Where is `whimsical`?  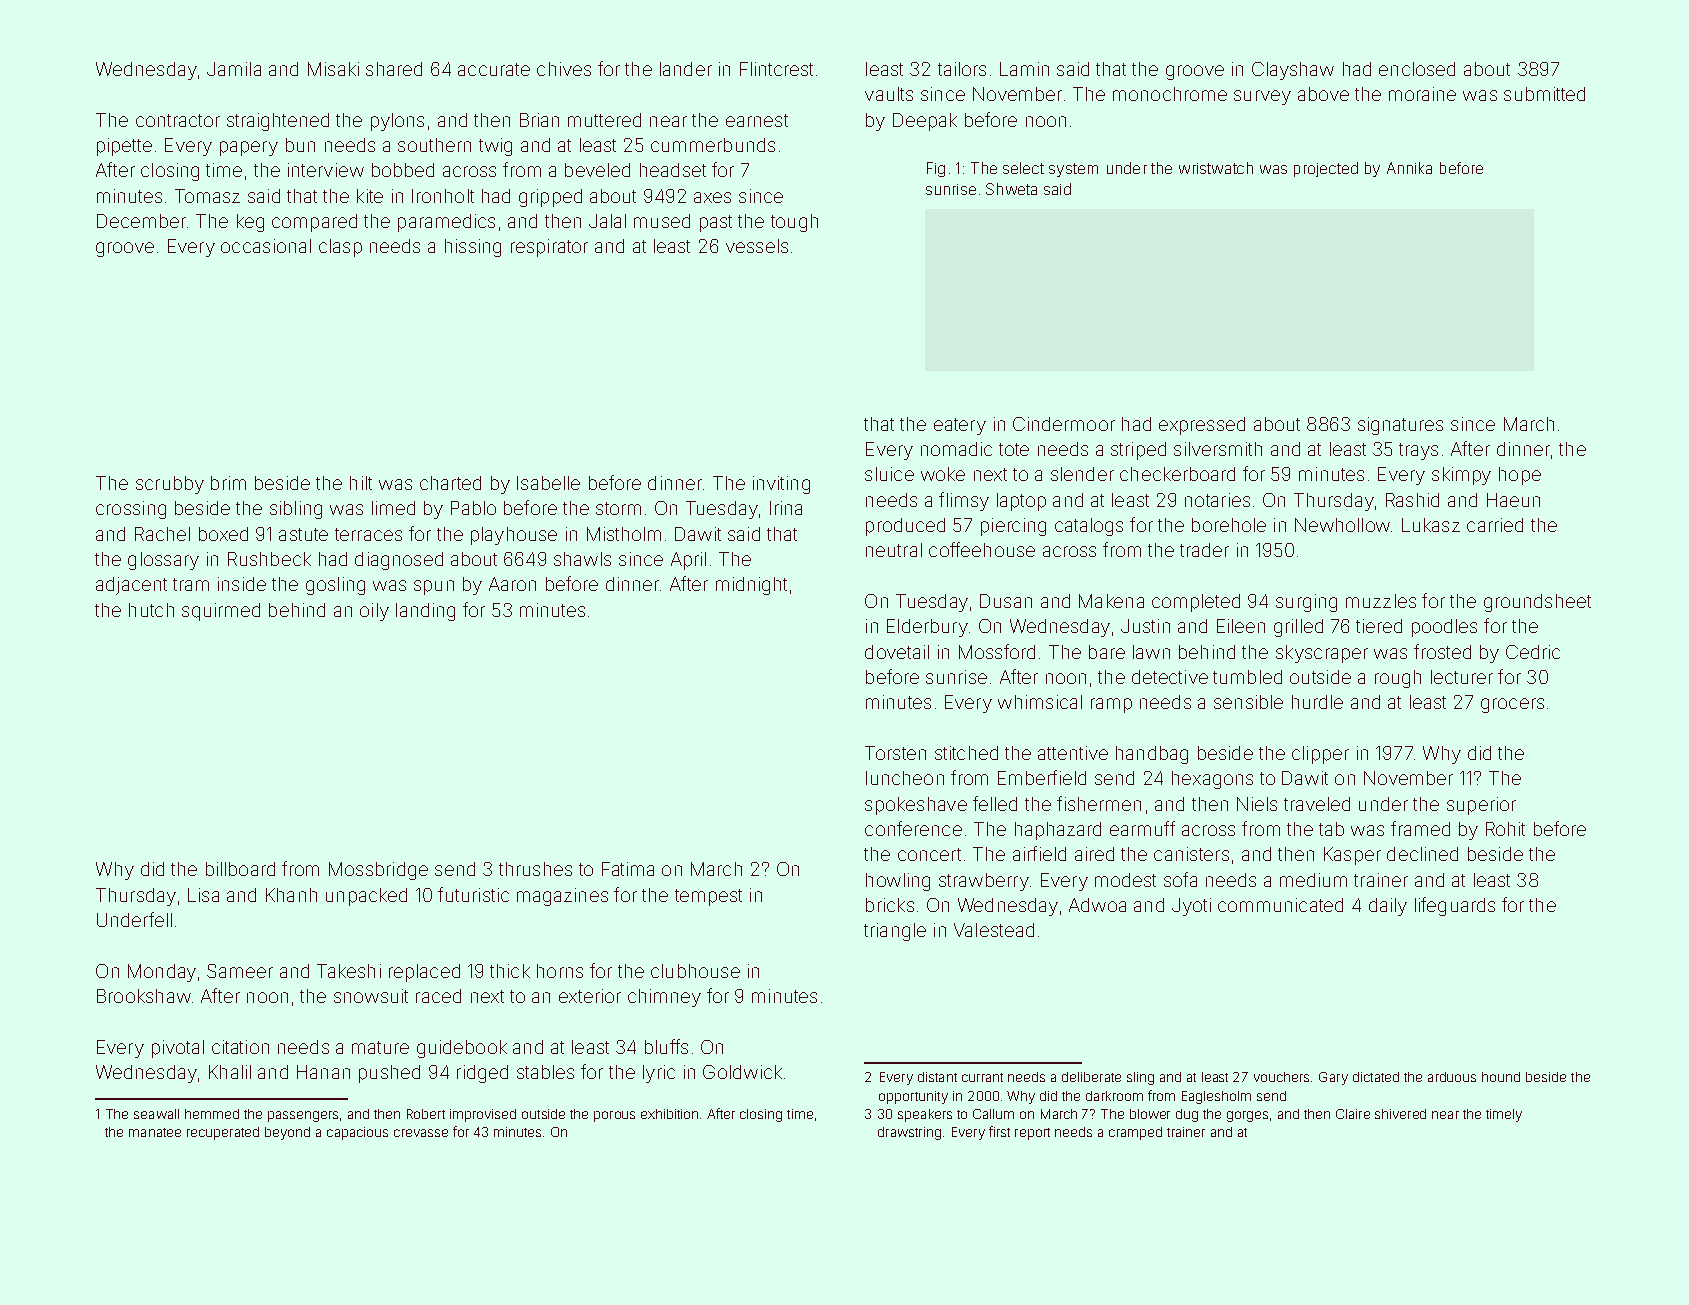 whimsical is located at coordinates (1040, 702).
